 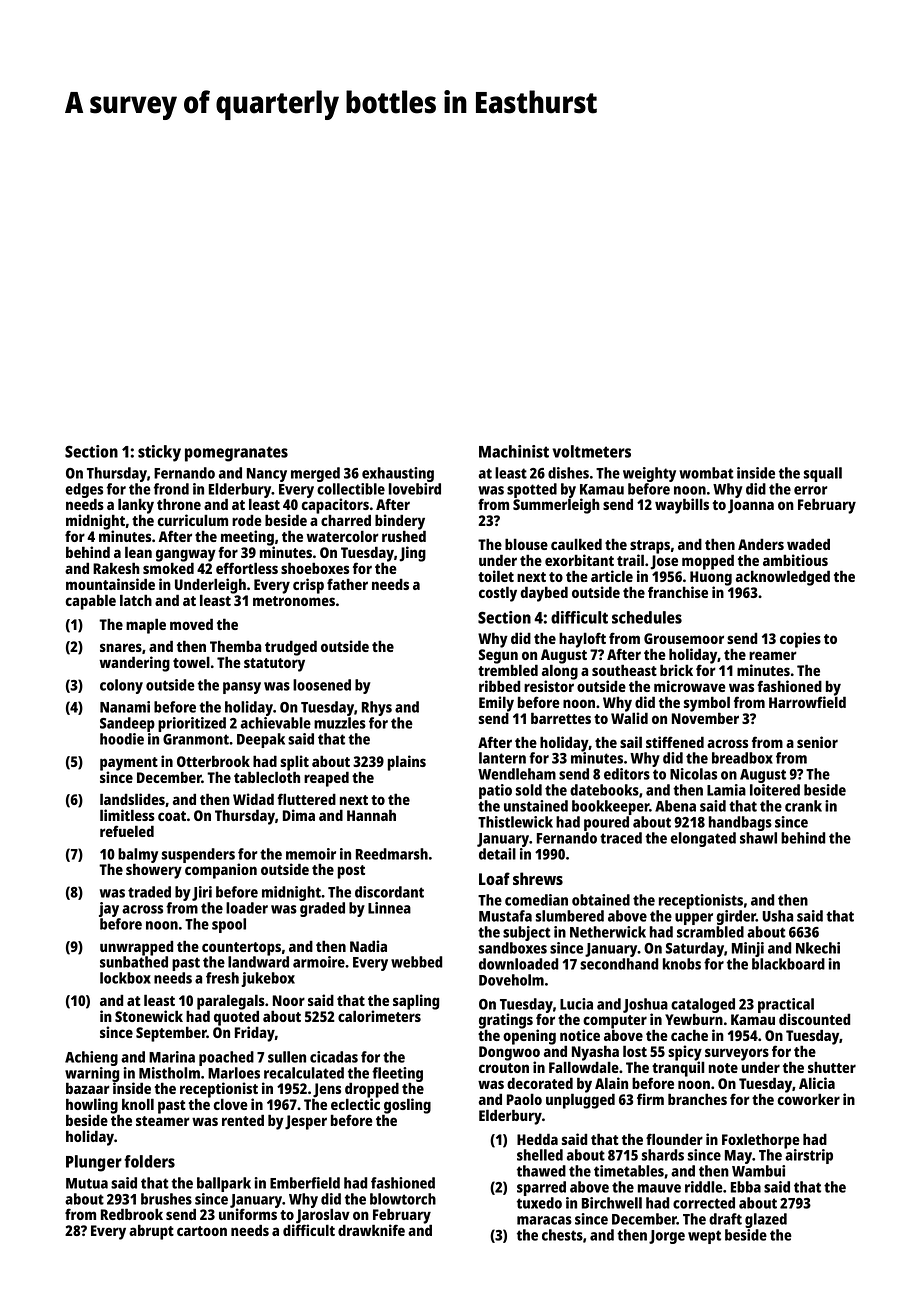 I want to click on Plunger, so click(x=94, y=1163).
